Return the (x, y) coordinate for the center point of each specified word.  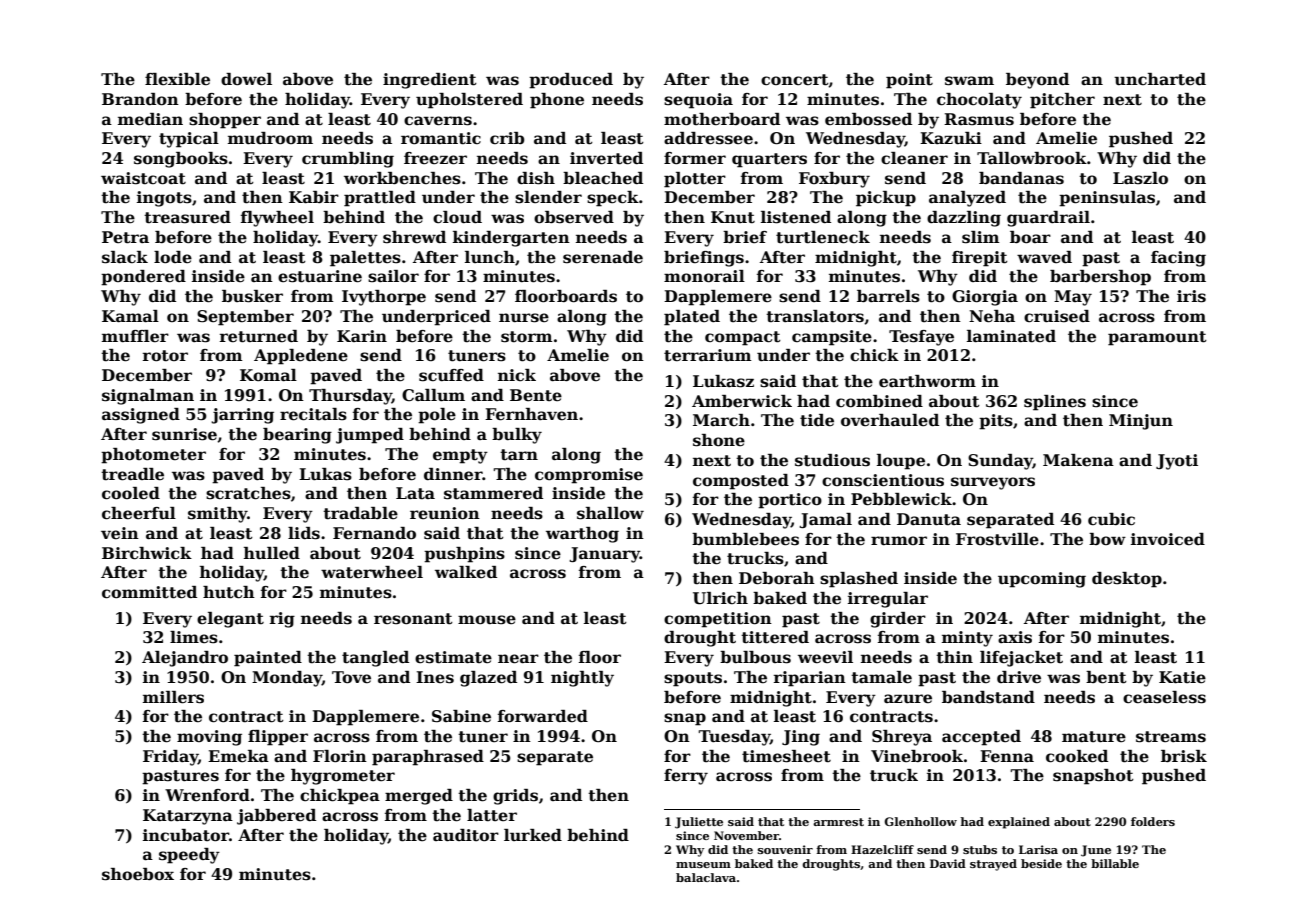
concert (795, 80)
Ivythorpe (384, 298)
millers (173, 697)
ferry (686, 777)
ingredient (430, 81)
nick (517, 375)
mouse (487, 620)
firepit (980, 259)
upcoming (1042, 580)
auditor (466, 835)
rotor (165, 356)
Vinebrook (917, 756)
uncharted (1160, 79)
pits (996, 422)
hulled (272, 553)
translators (815, 316)
